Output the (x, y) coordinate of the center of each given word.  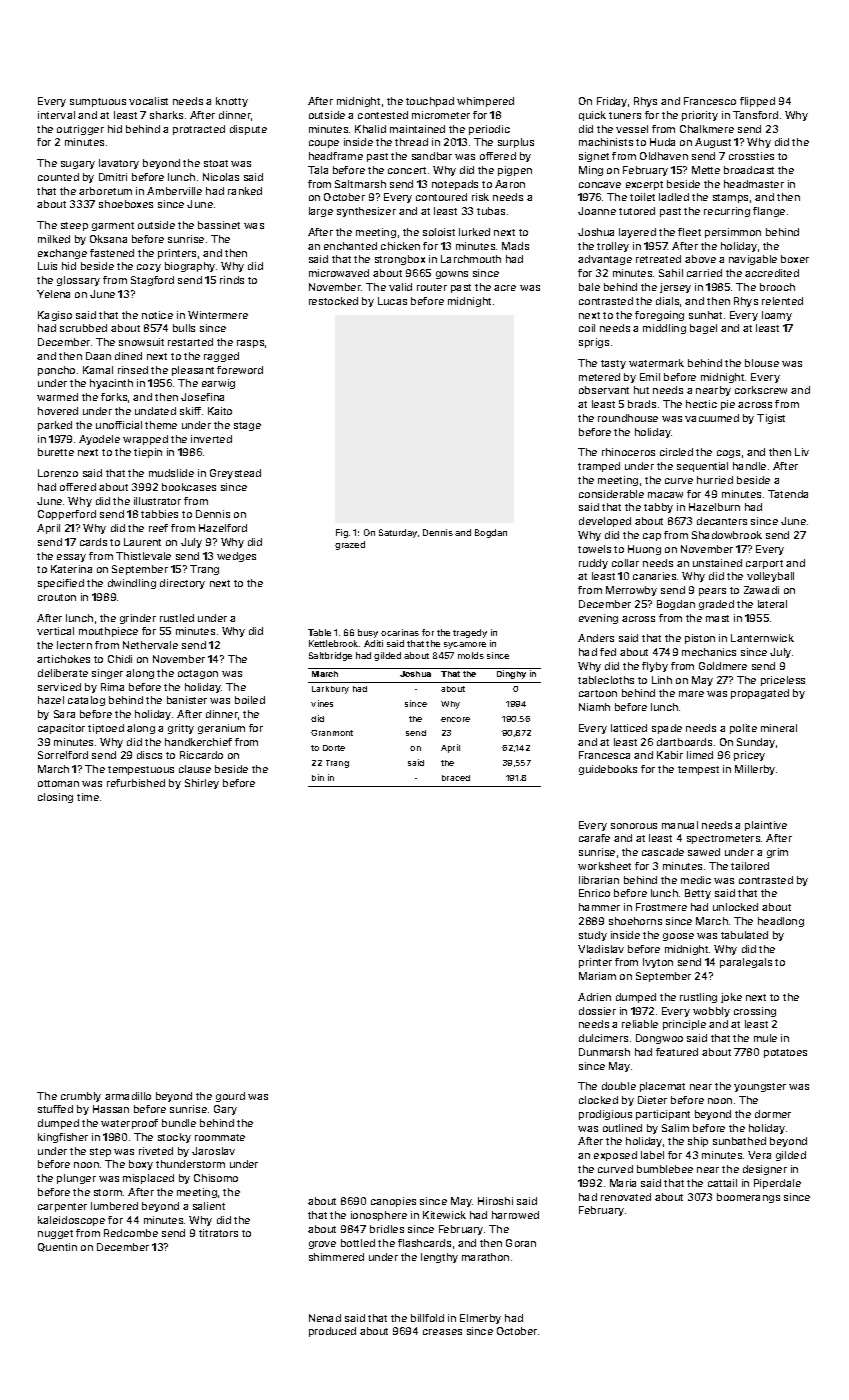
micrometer (441, 115)
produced (332, 1332)
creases (442, 1332)
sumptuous (98, 102)
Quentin (57, 1247)
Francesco (710, 101)
